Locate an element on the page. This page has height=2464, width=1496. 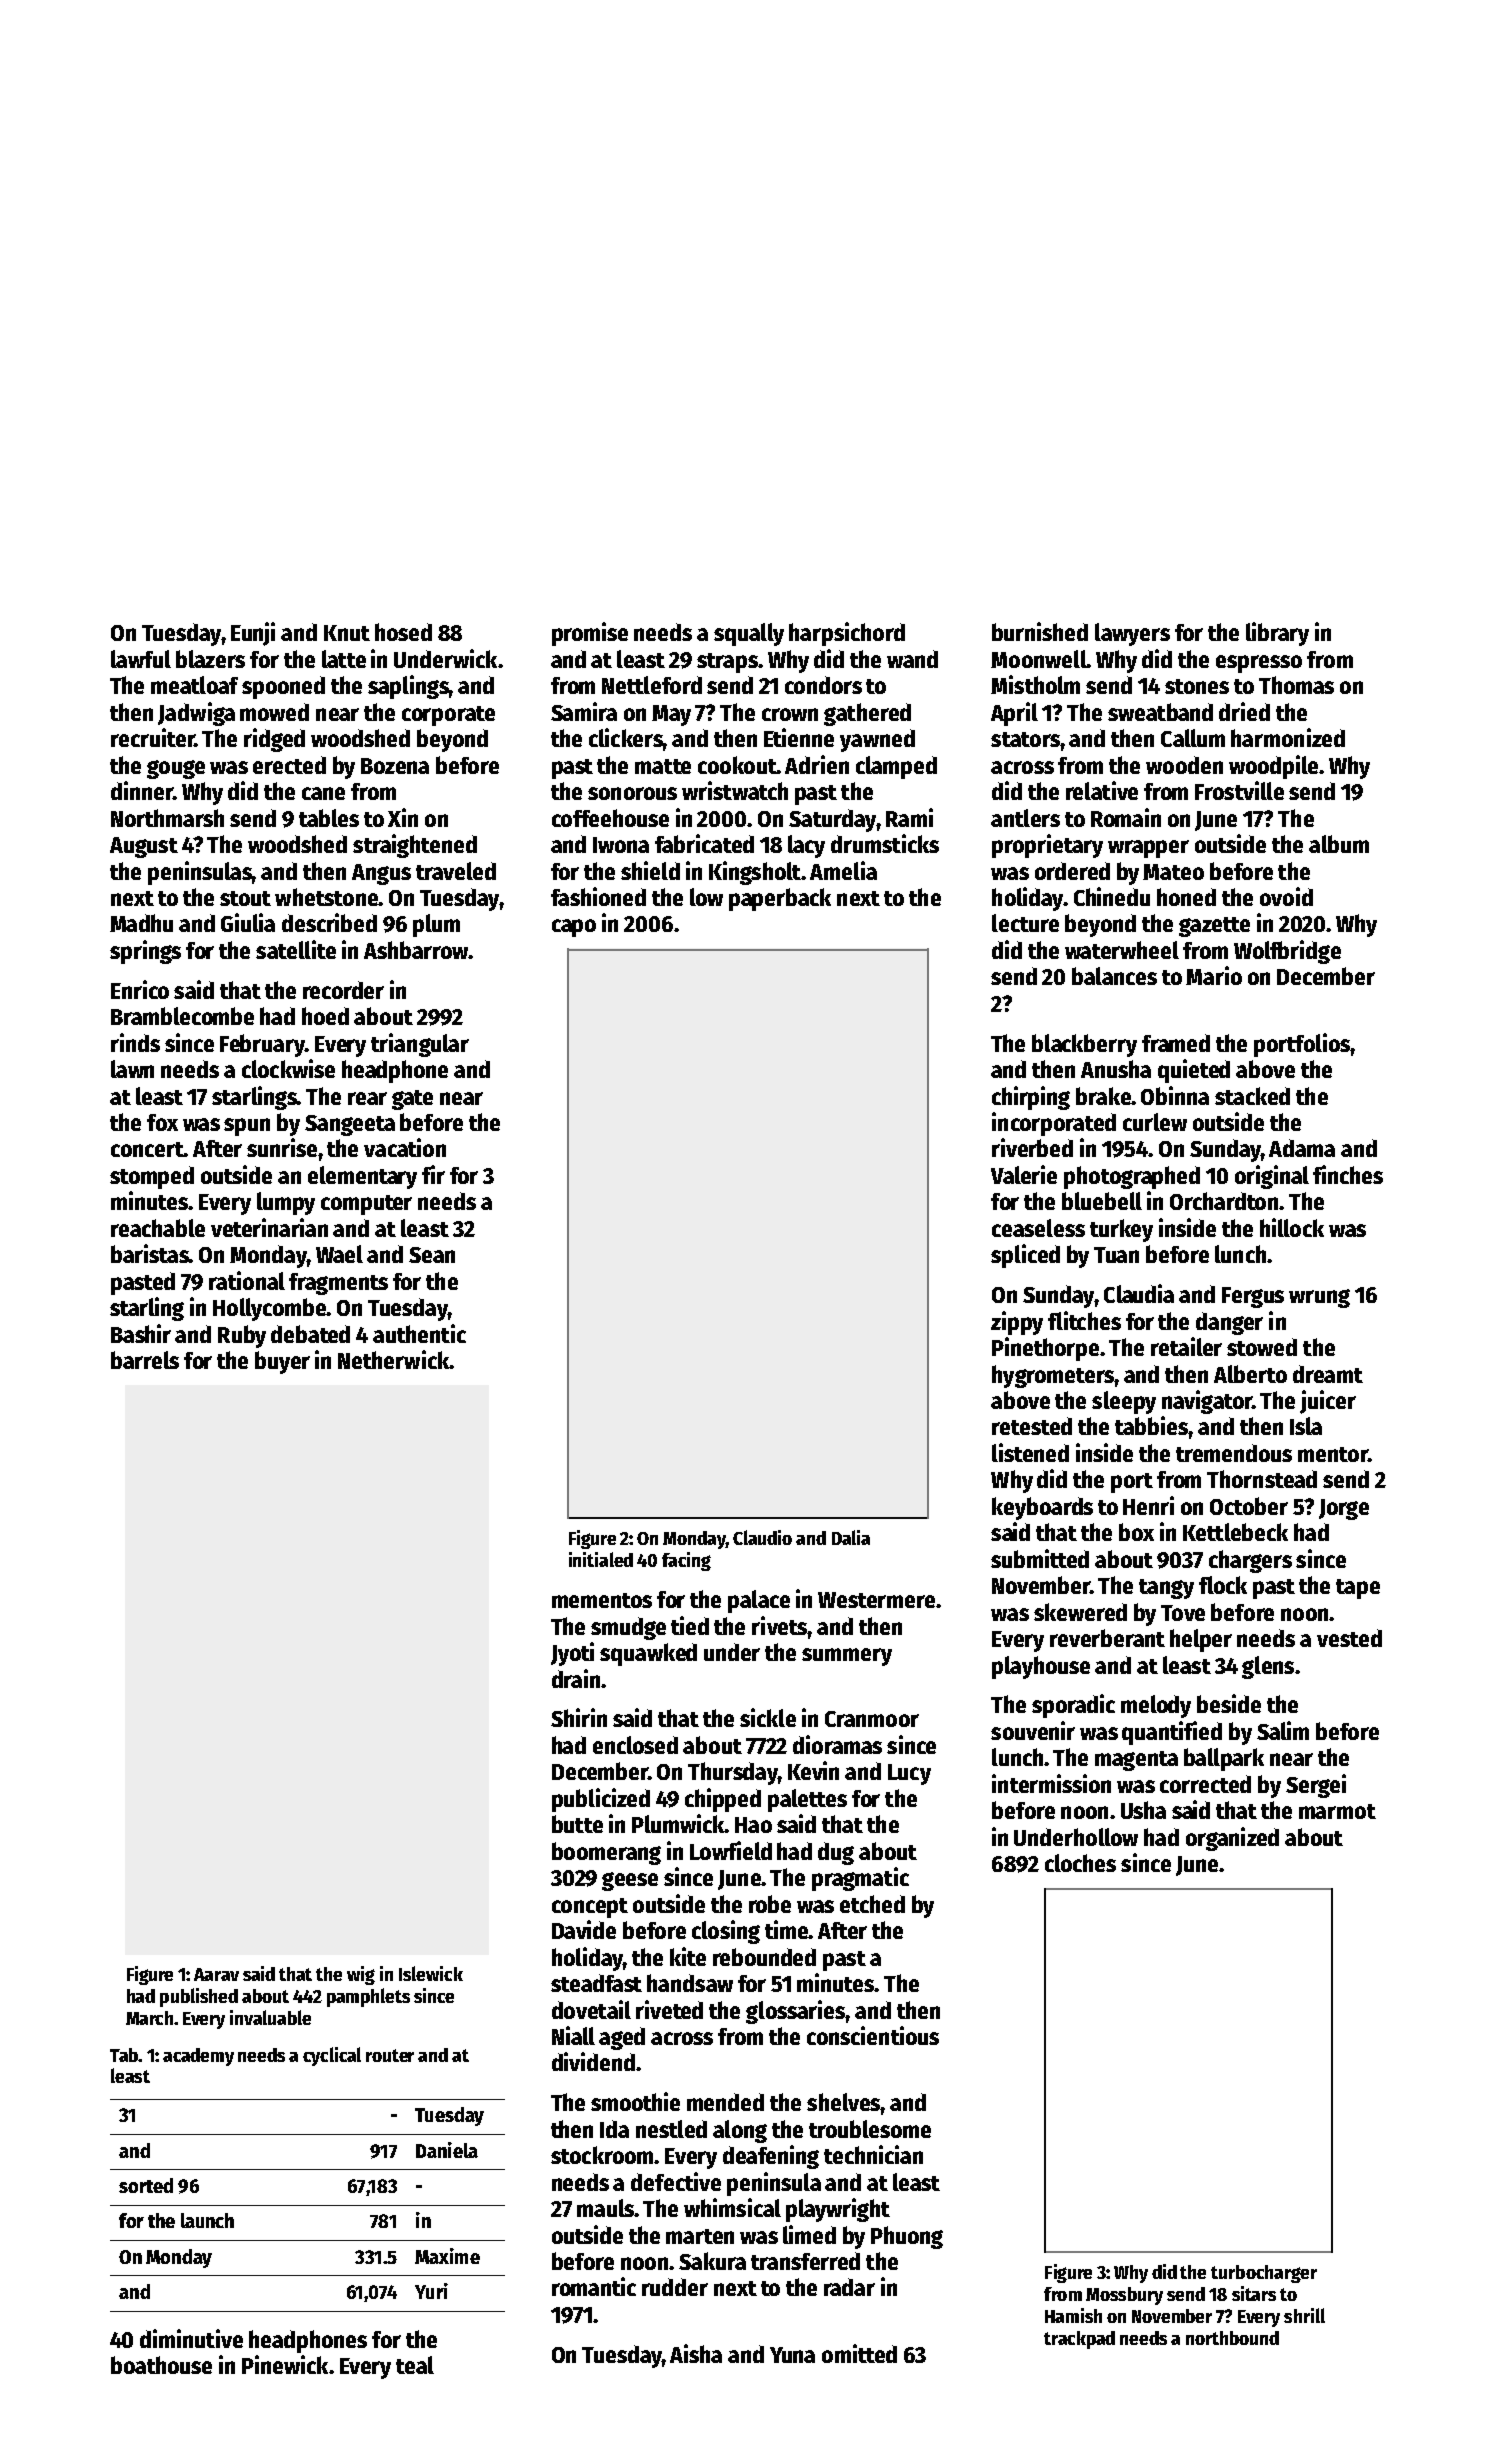
March is located at coordinates (149, 2018).
